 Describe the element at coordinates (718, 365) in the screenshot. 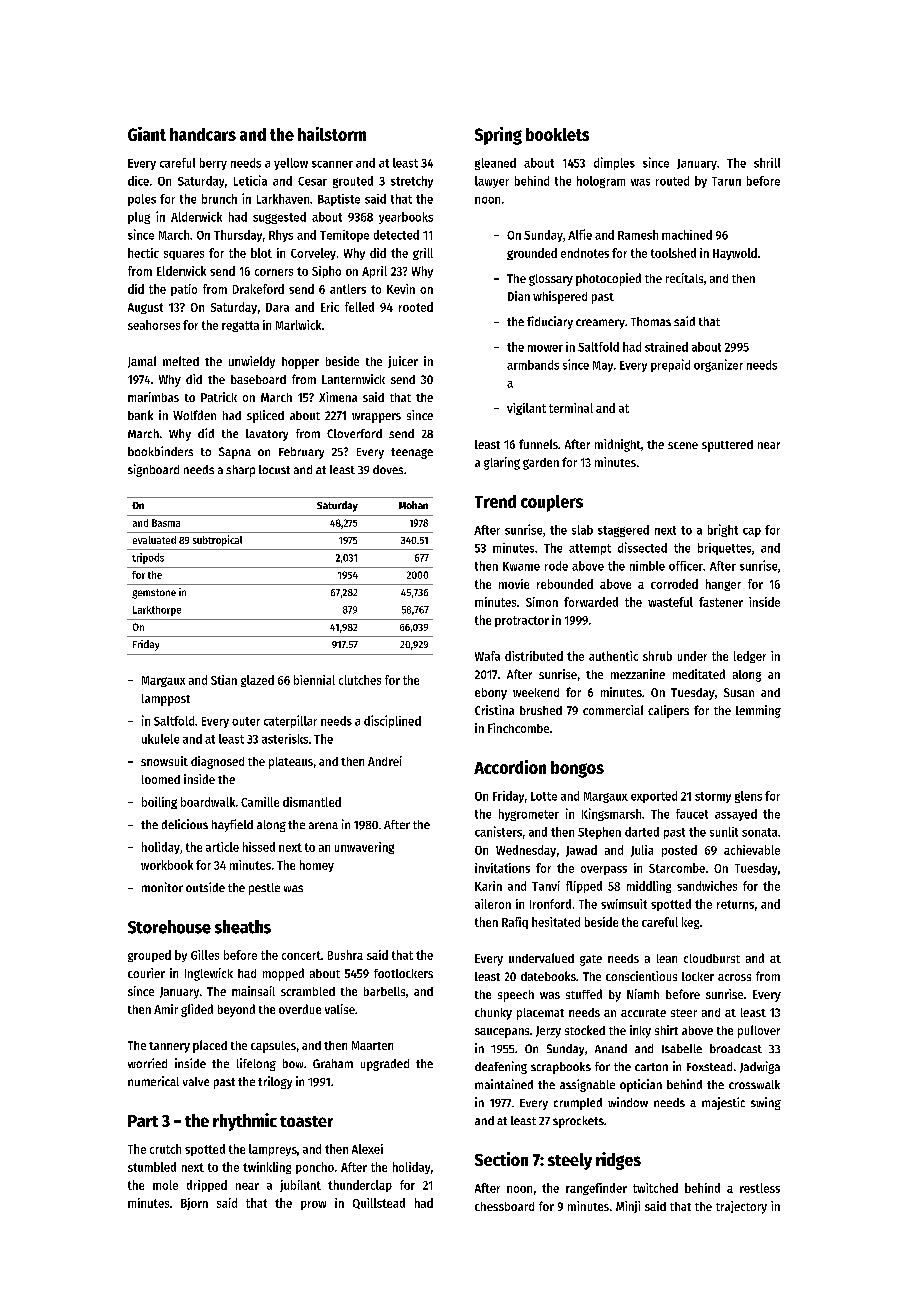

I see `organizer` at that location.
